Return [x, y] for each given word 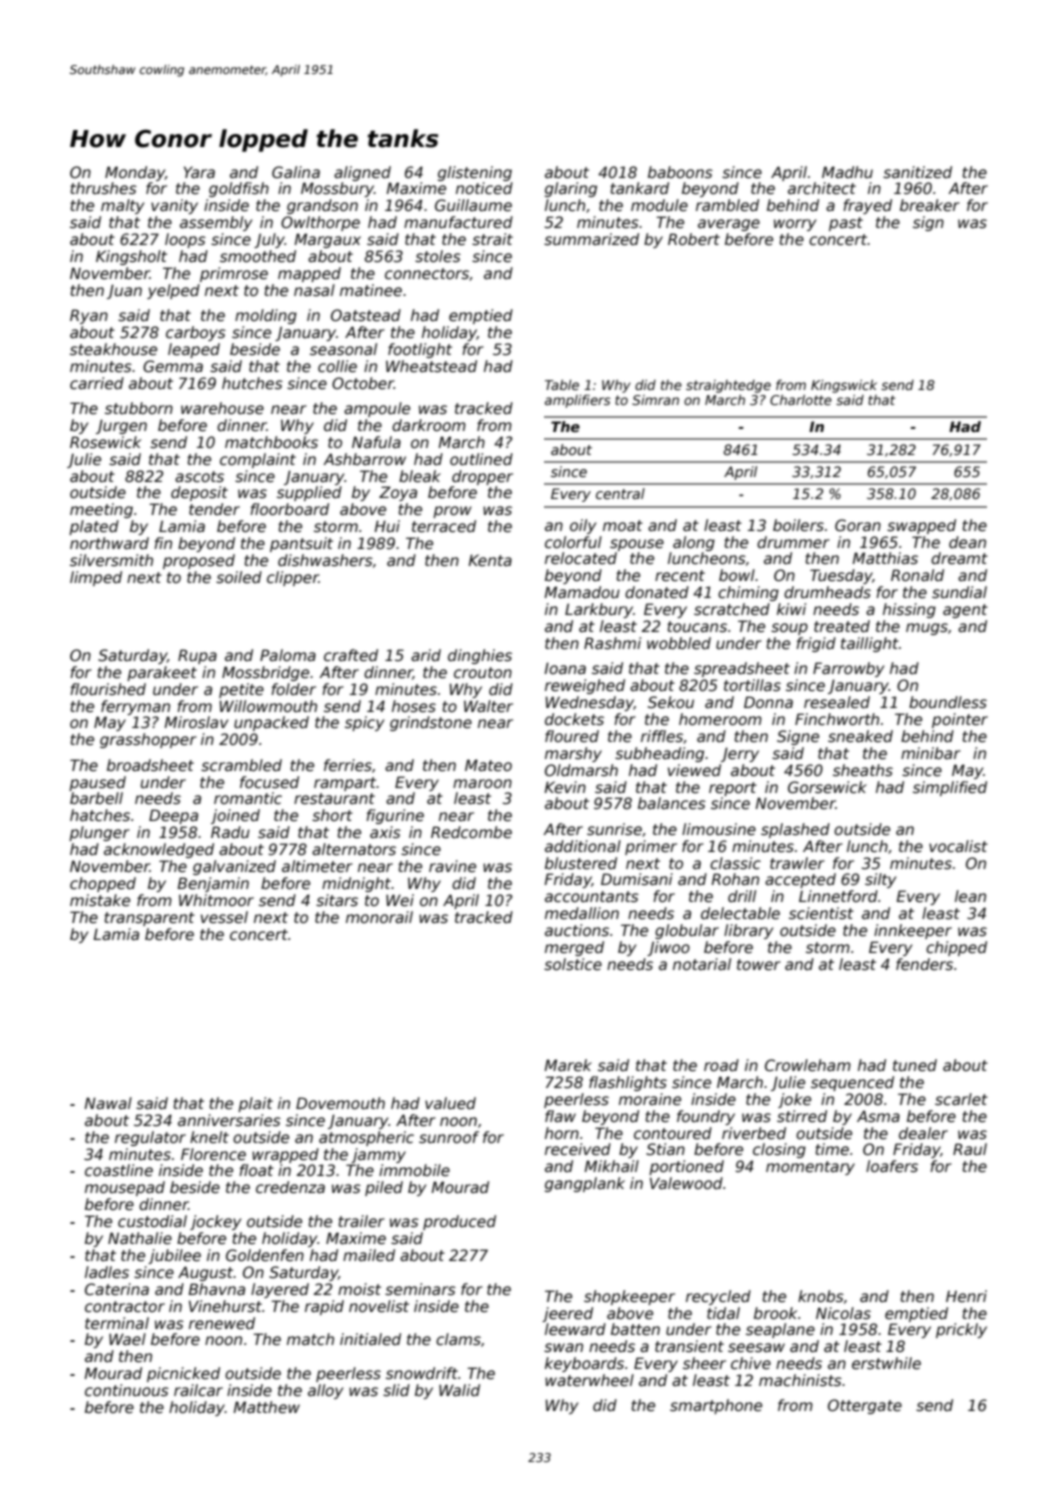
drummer [793, 542]
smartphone [716, 1406]
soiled [239, 577]
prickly [961, 1330]
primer [651, 847]
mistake [100, 900]
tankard [639, 188]
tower [759, 964]
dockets [574, 719]
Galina [296, 172]
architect [822, 188]
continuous [127, 1390]
